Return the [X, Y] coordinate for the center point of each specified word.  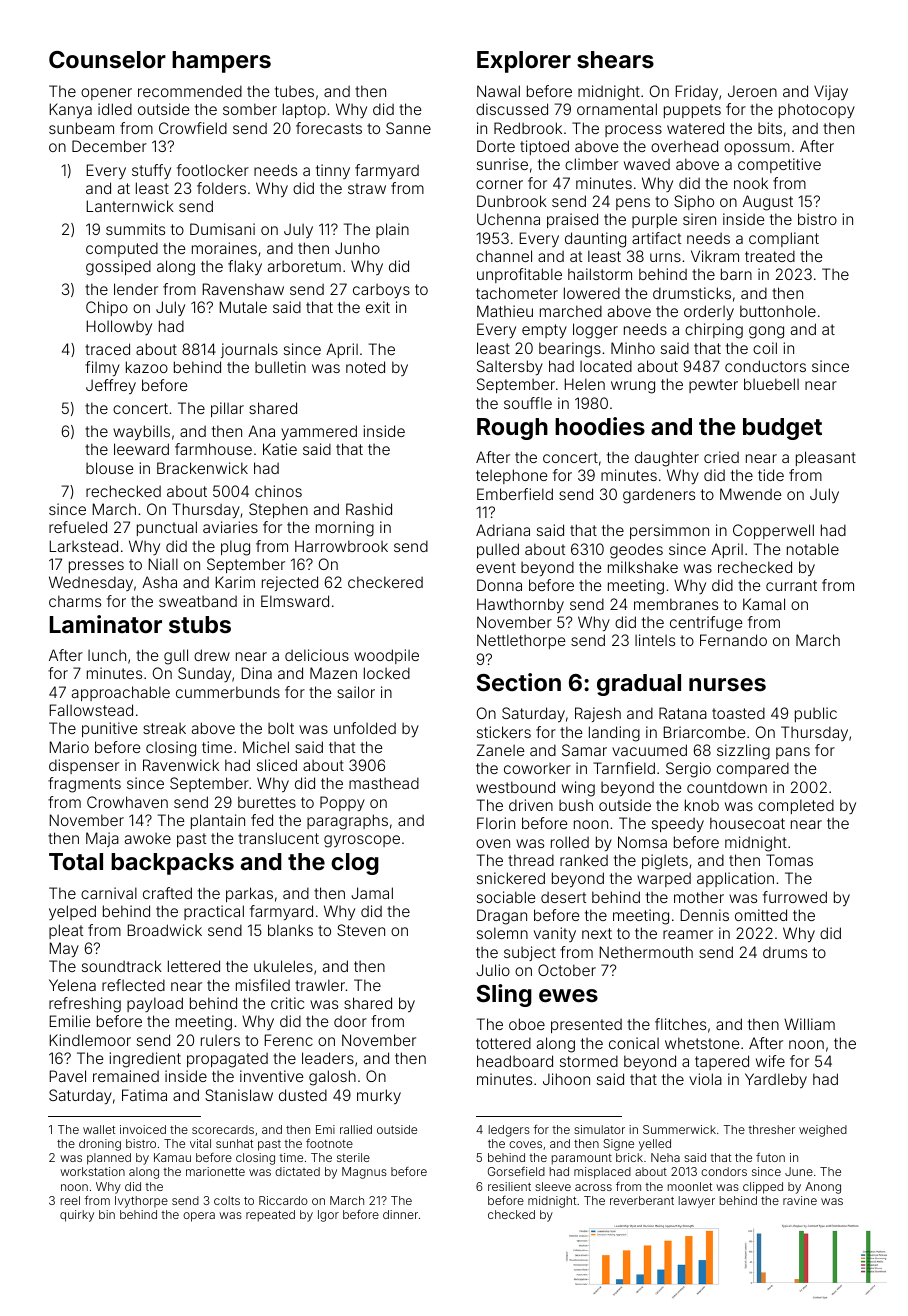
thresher [771, 1129]
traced [107, 349]
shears [615, 59]
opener [106, 94]
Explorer [524, 62]
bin [107, 1214]
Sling [504, 995]
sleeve [553, 1186]
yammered [319, 432]
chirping [714, 331]
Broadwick [165, 930]
